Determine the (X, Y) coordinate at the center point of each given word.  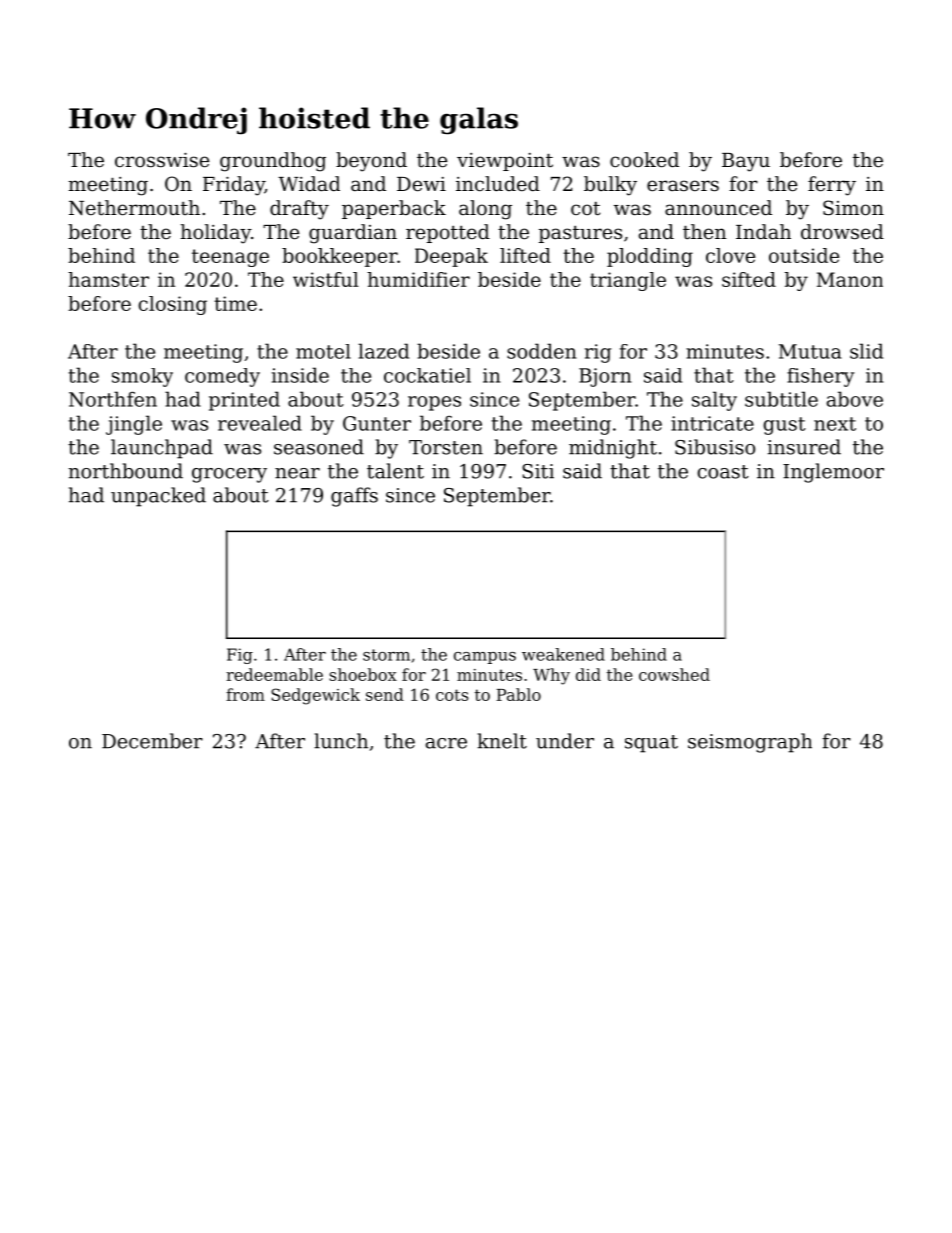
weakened (563, 654)
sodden (541, 351)
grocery (229, 475)
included (498, 184)
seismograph (750, 743)
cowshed (674, 674)
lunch (341, 741)
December (152, 741)
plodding (650, 257)
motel (323, 351)
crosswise (162, 160)
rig (598, 353)
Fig (240, 656)
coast (723, 472)
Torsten (446, 447)
